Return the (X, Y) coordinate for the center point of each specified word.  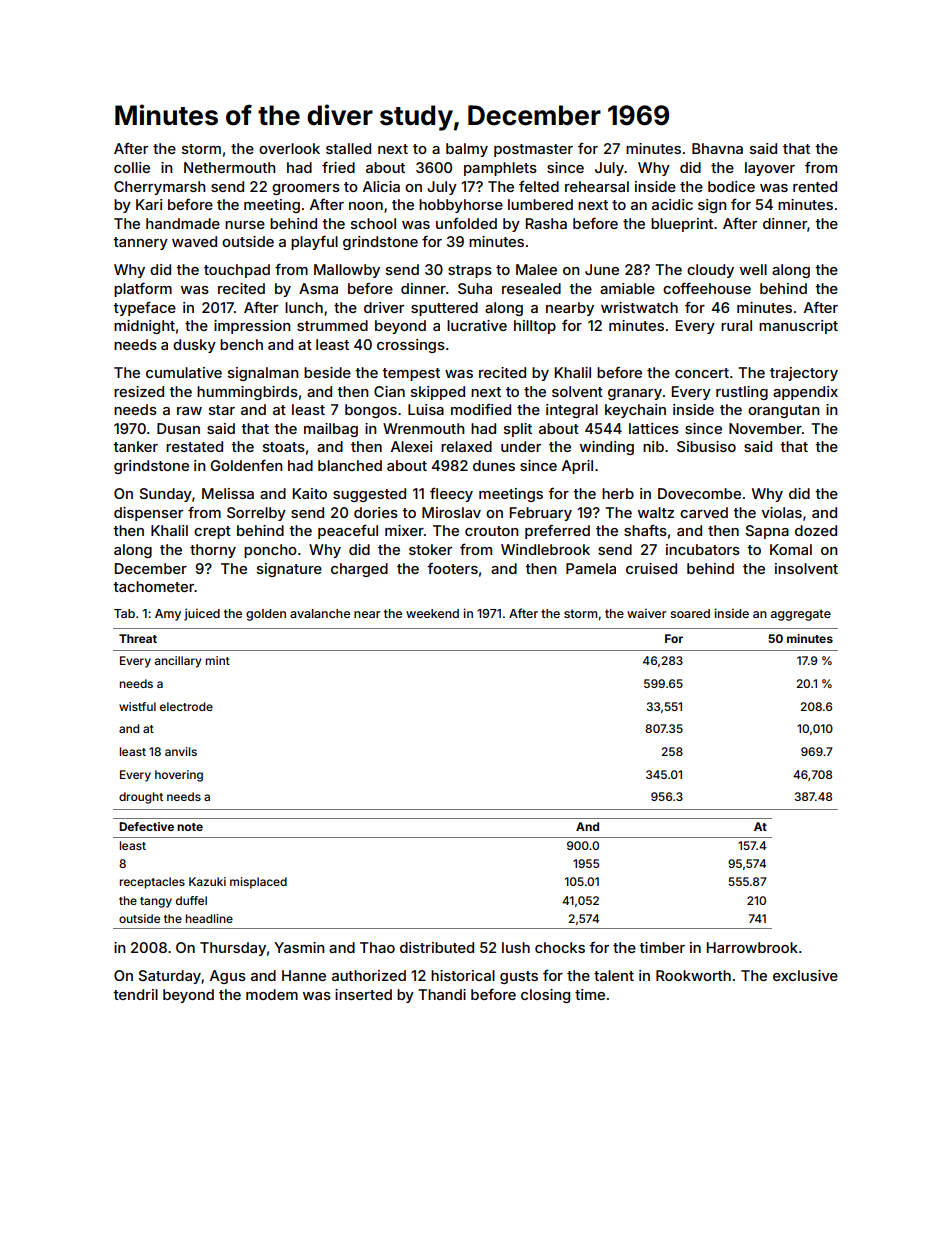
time (590, 994)
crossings (411, 346)
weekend (432, 613)
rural (736, 325)
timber (662, 947)
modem (272, 994)
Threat (138, 638)
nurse (245, 225)
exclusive (805, 975)
